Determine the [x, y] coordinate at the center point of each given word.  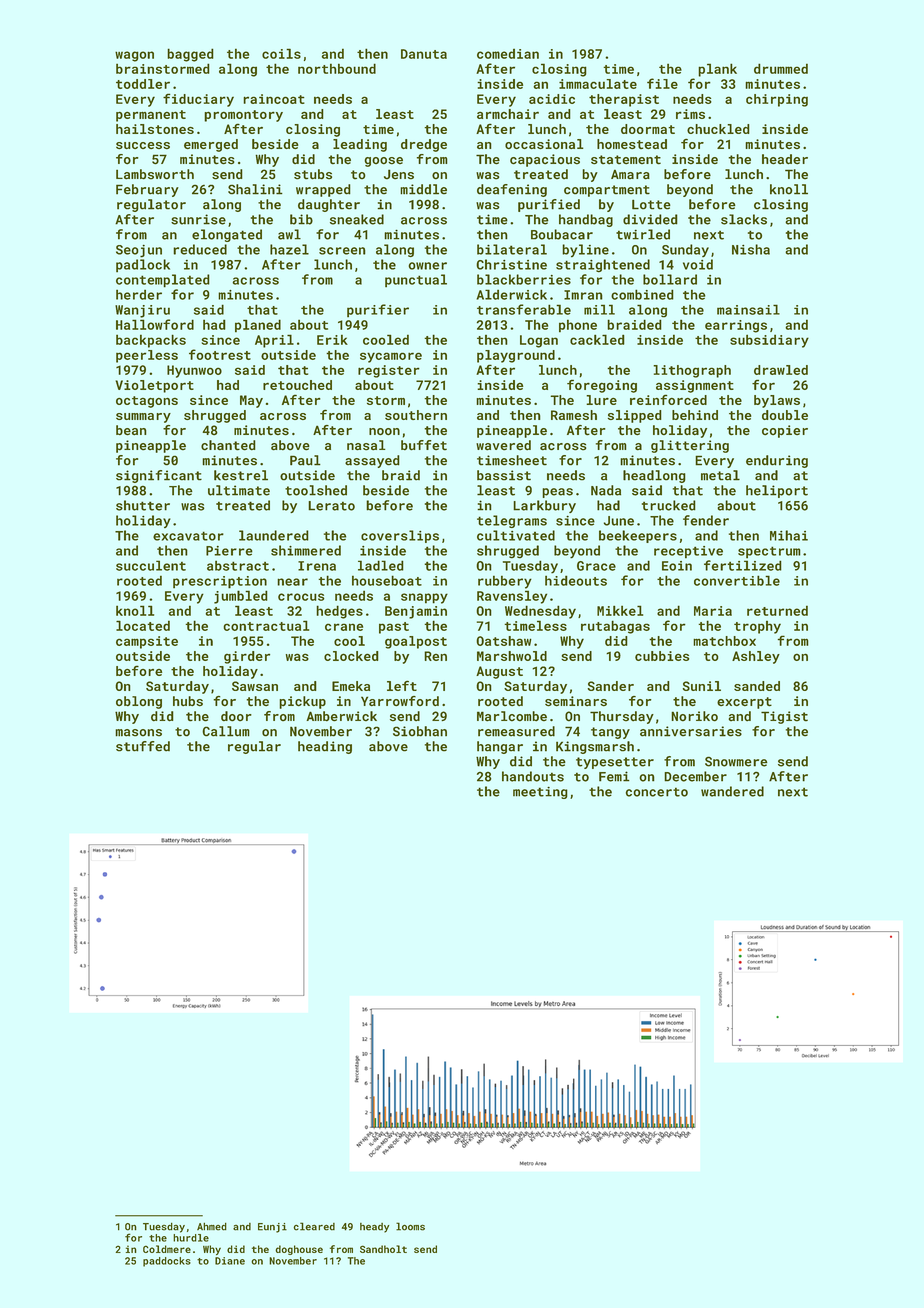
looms [410, 1226]
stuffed [143, 746]
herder [139, 294]
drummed [781, 68]
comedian [508, 53]
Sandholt [383, 1249]
